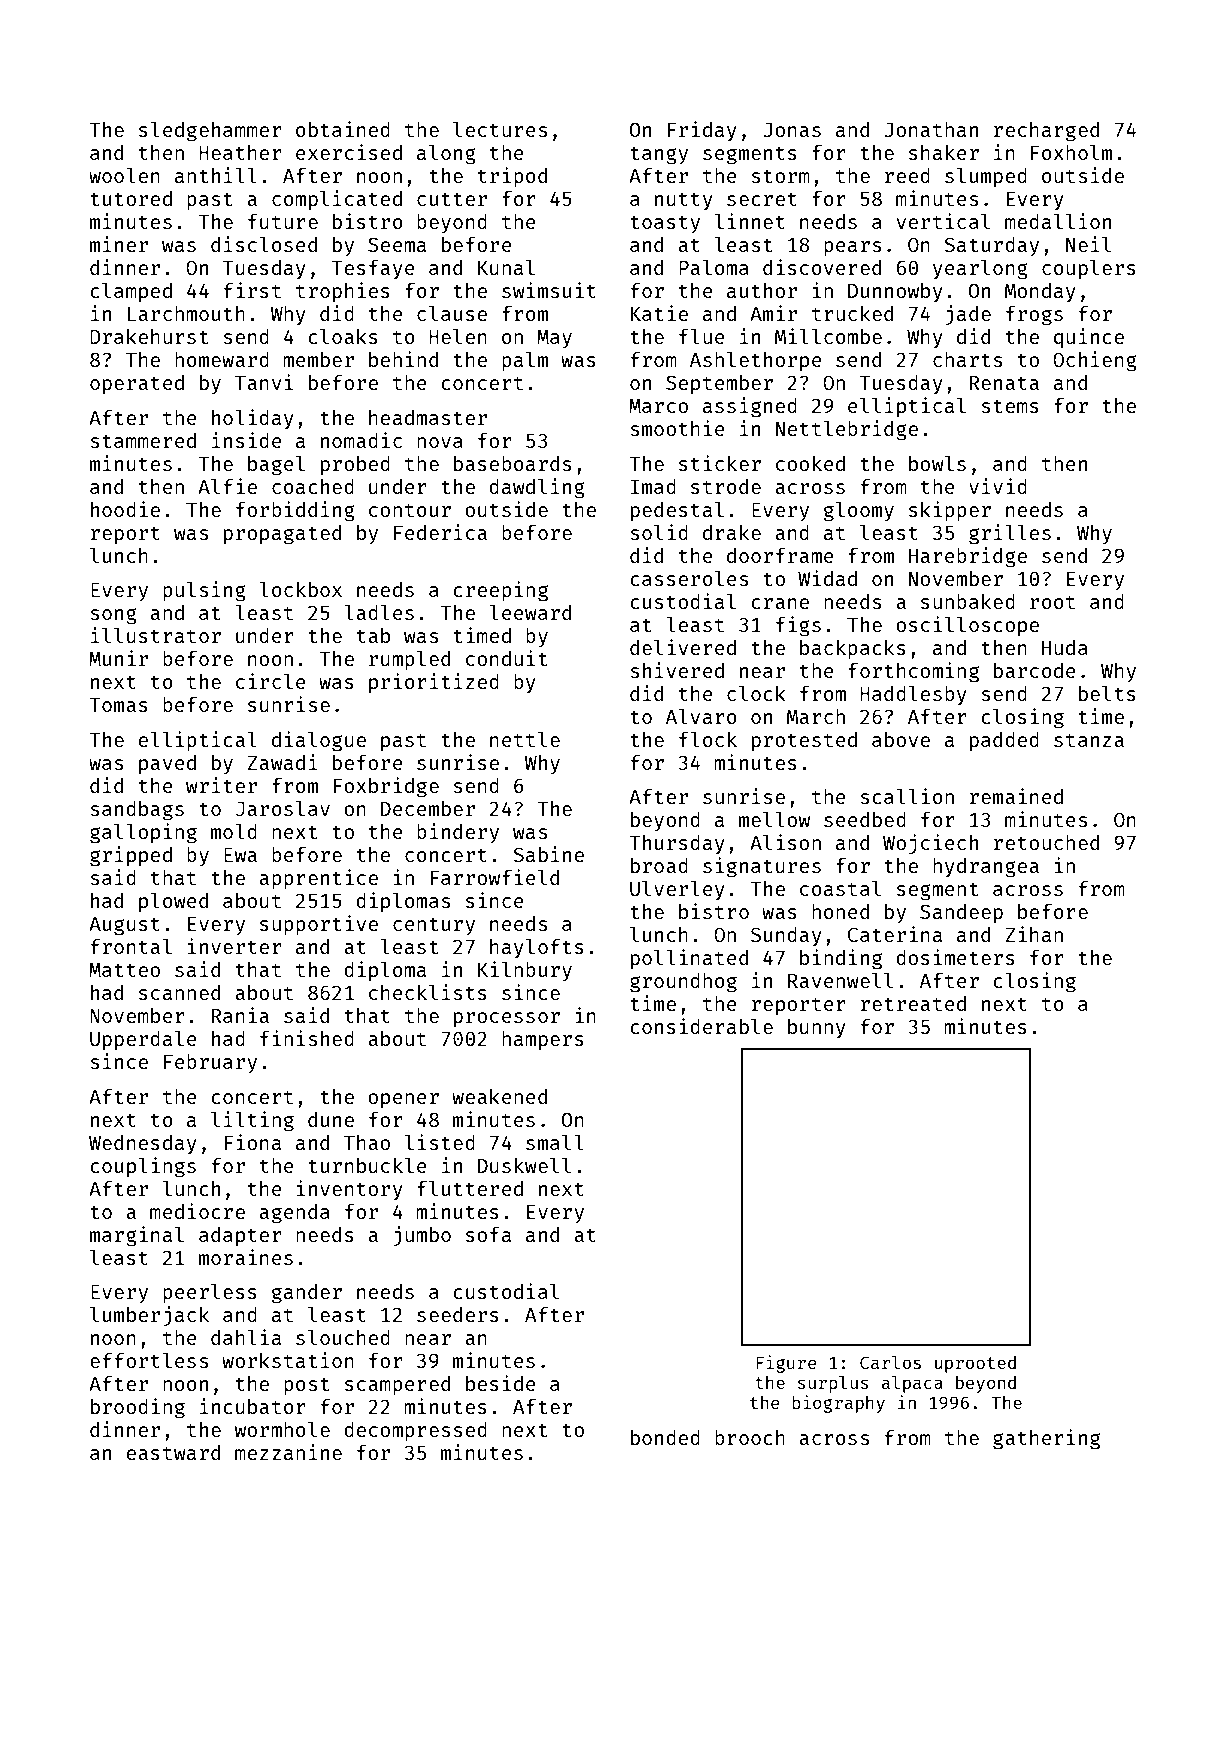 The image size is (1232, 1743). What do you see at coordinates (907, 796) in the document?
I see `scallion` at bounding box center [907, 796].
